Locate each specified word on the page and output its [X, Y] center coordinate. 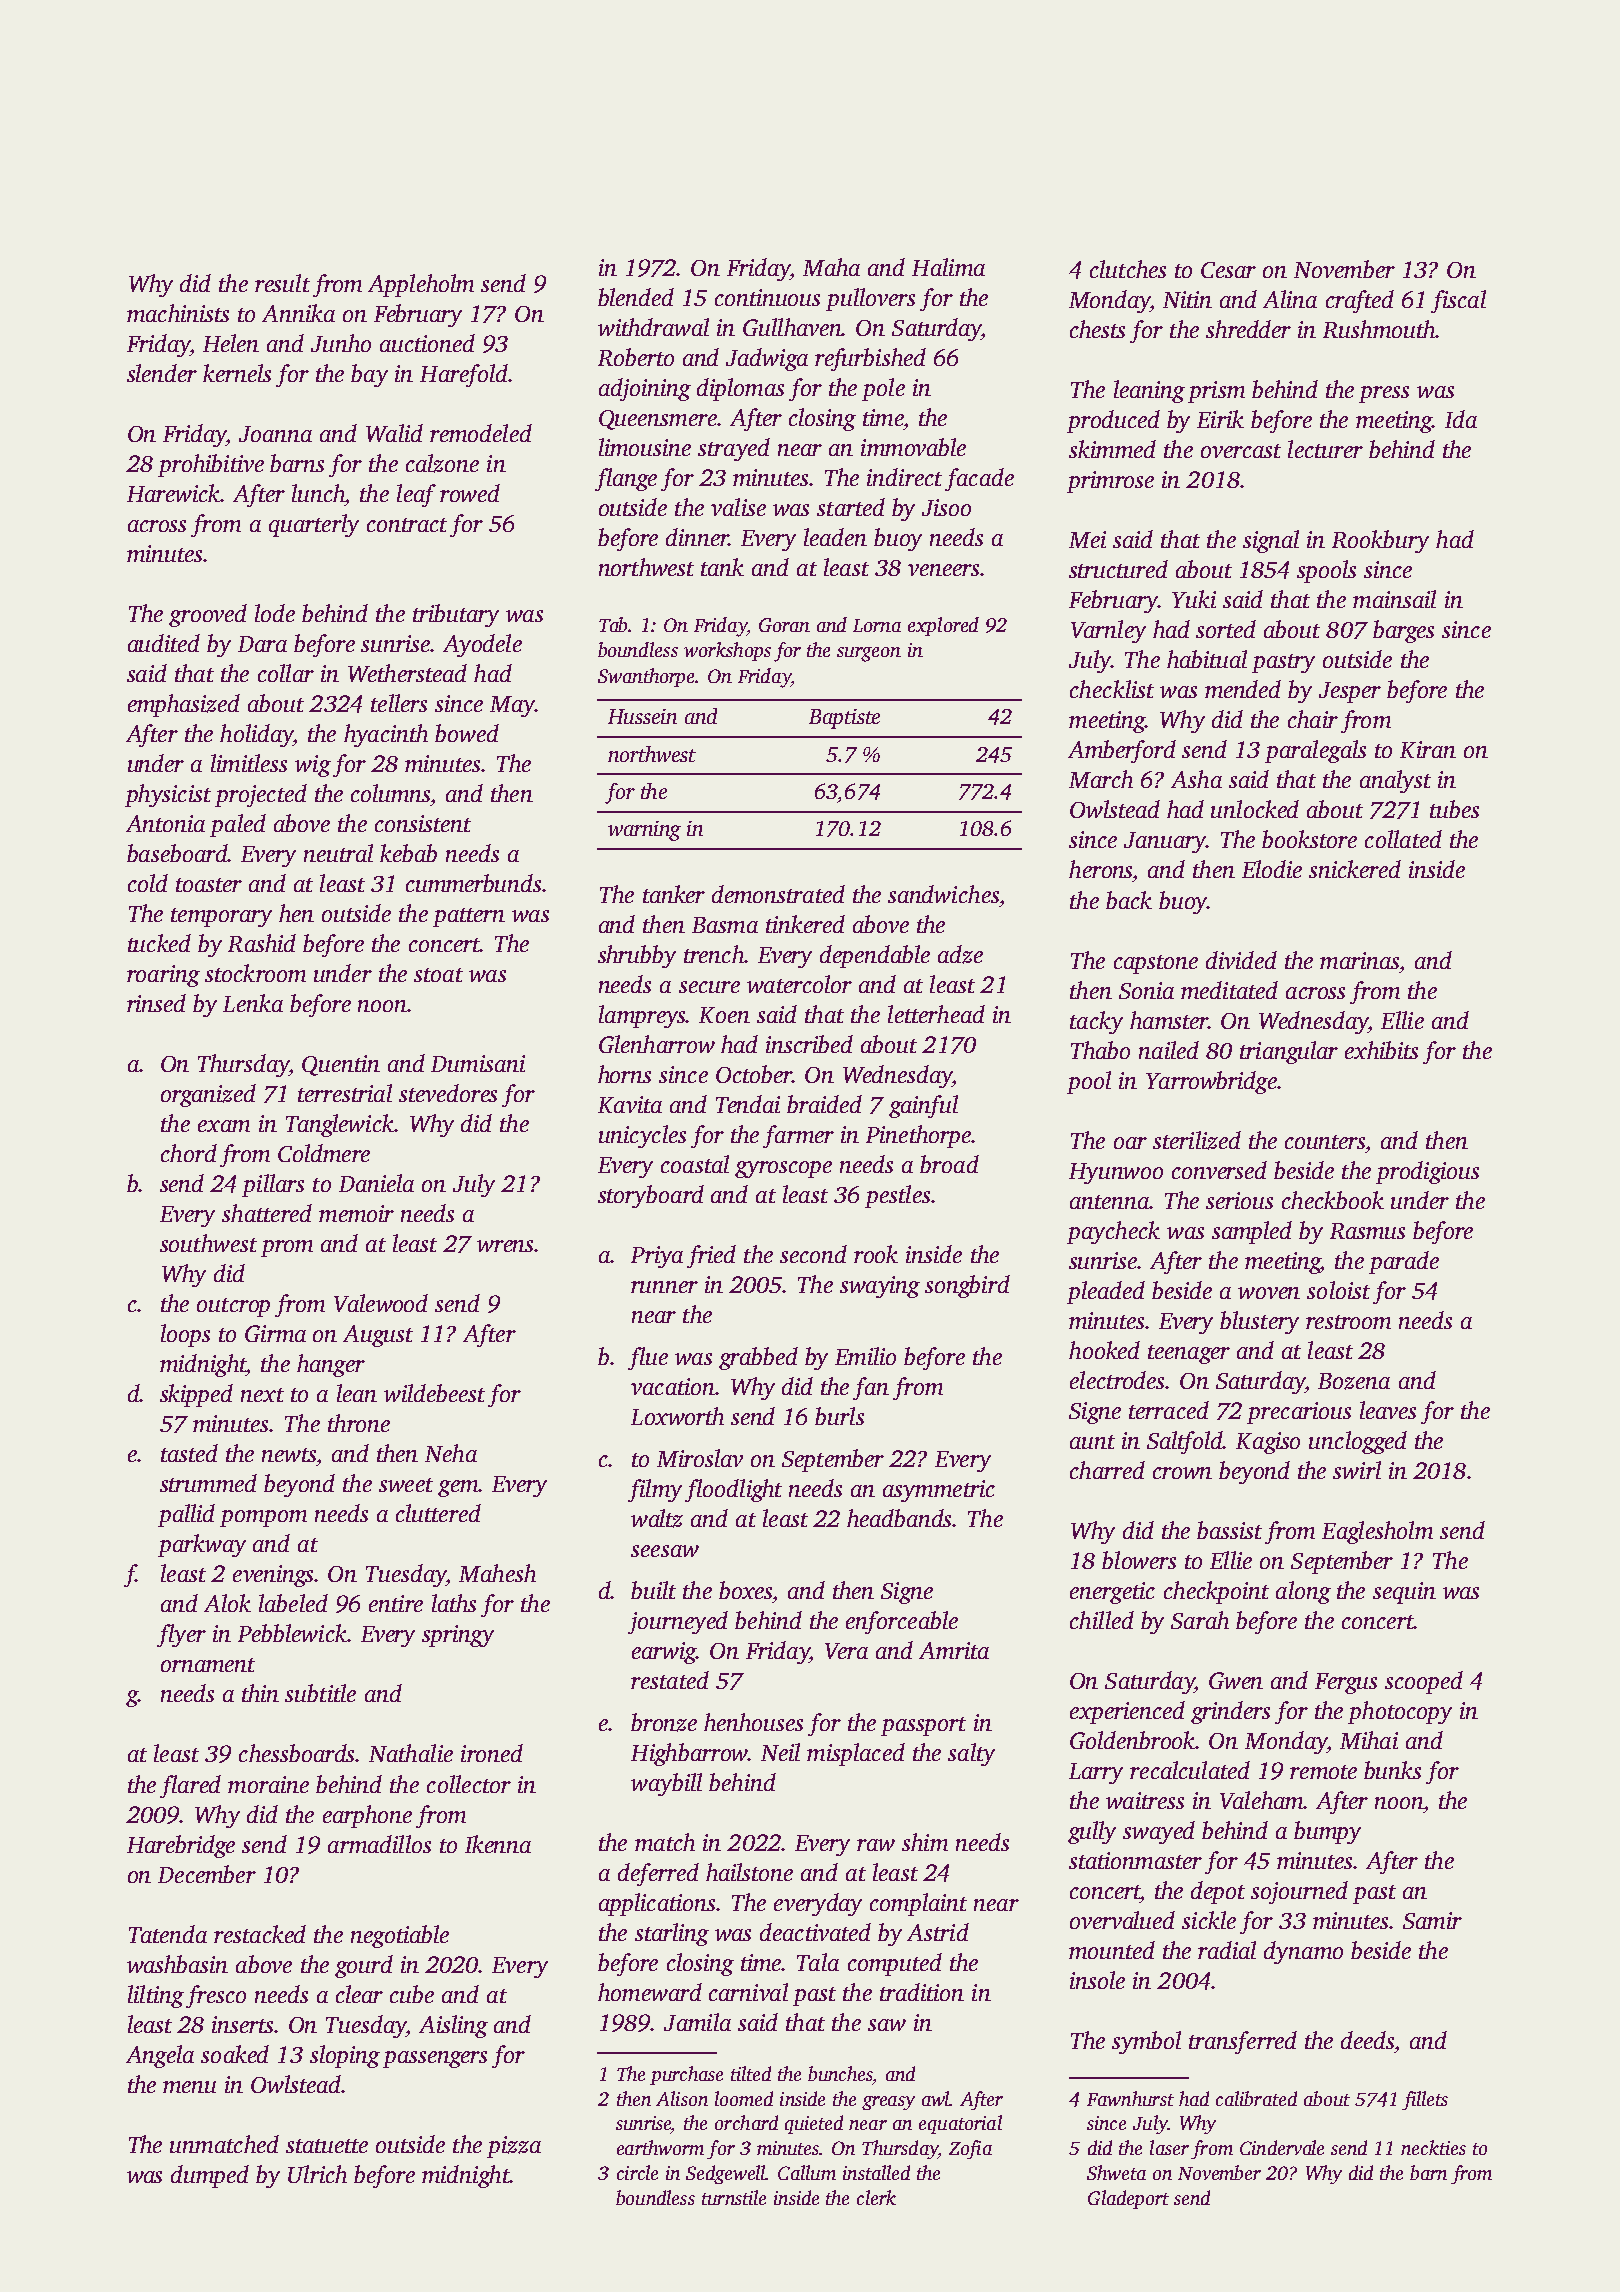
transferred [1243, 2042]
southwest [208, 1243]
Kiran [1428, 749]
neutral [338, 853]
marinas [1359, 960]
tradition [922, 1992]
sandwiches [943, 894]
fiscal [1458, 301]
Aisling [453, 2026]
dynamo [1303, 1952]
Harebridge [181, 1846]
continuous [767, 297]
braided [824, 1104]
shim [925, 1842]
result [282, 283]
